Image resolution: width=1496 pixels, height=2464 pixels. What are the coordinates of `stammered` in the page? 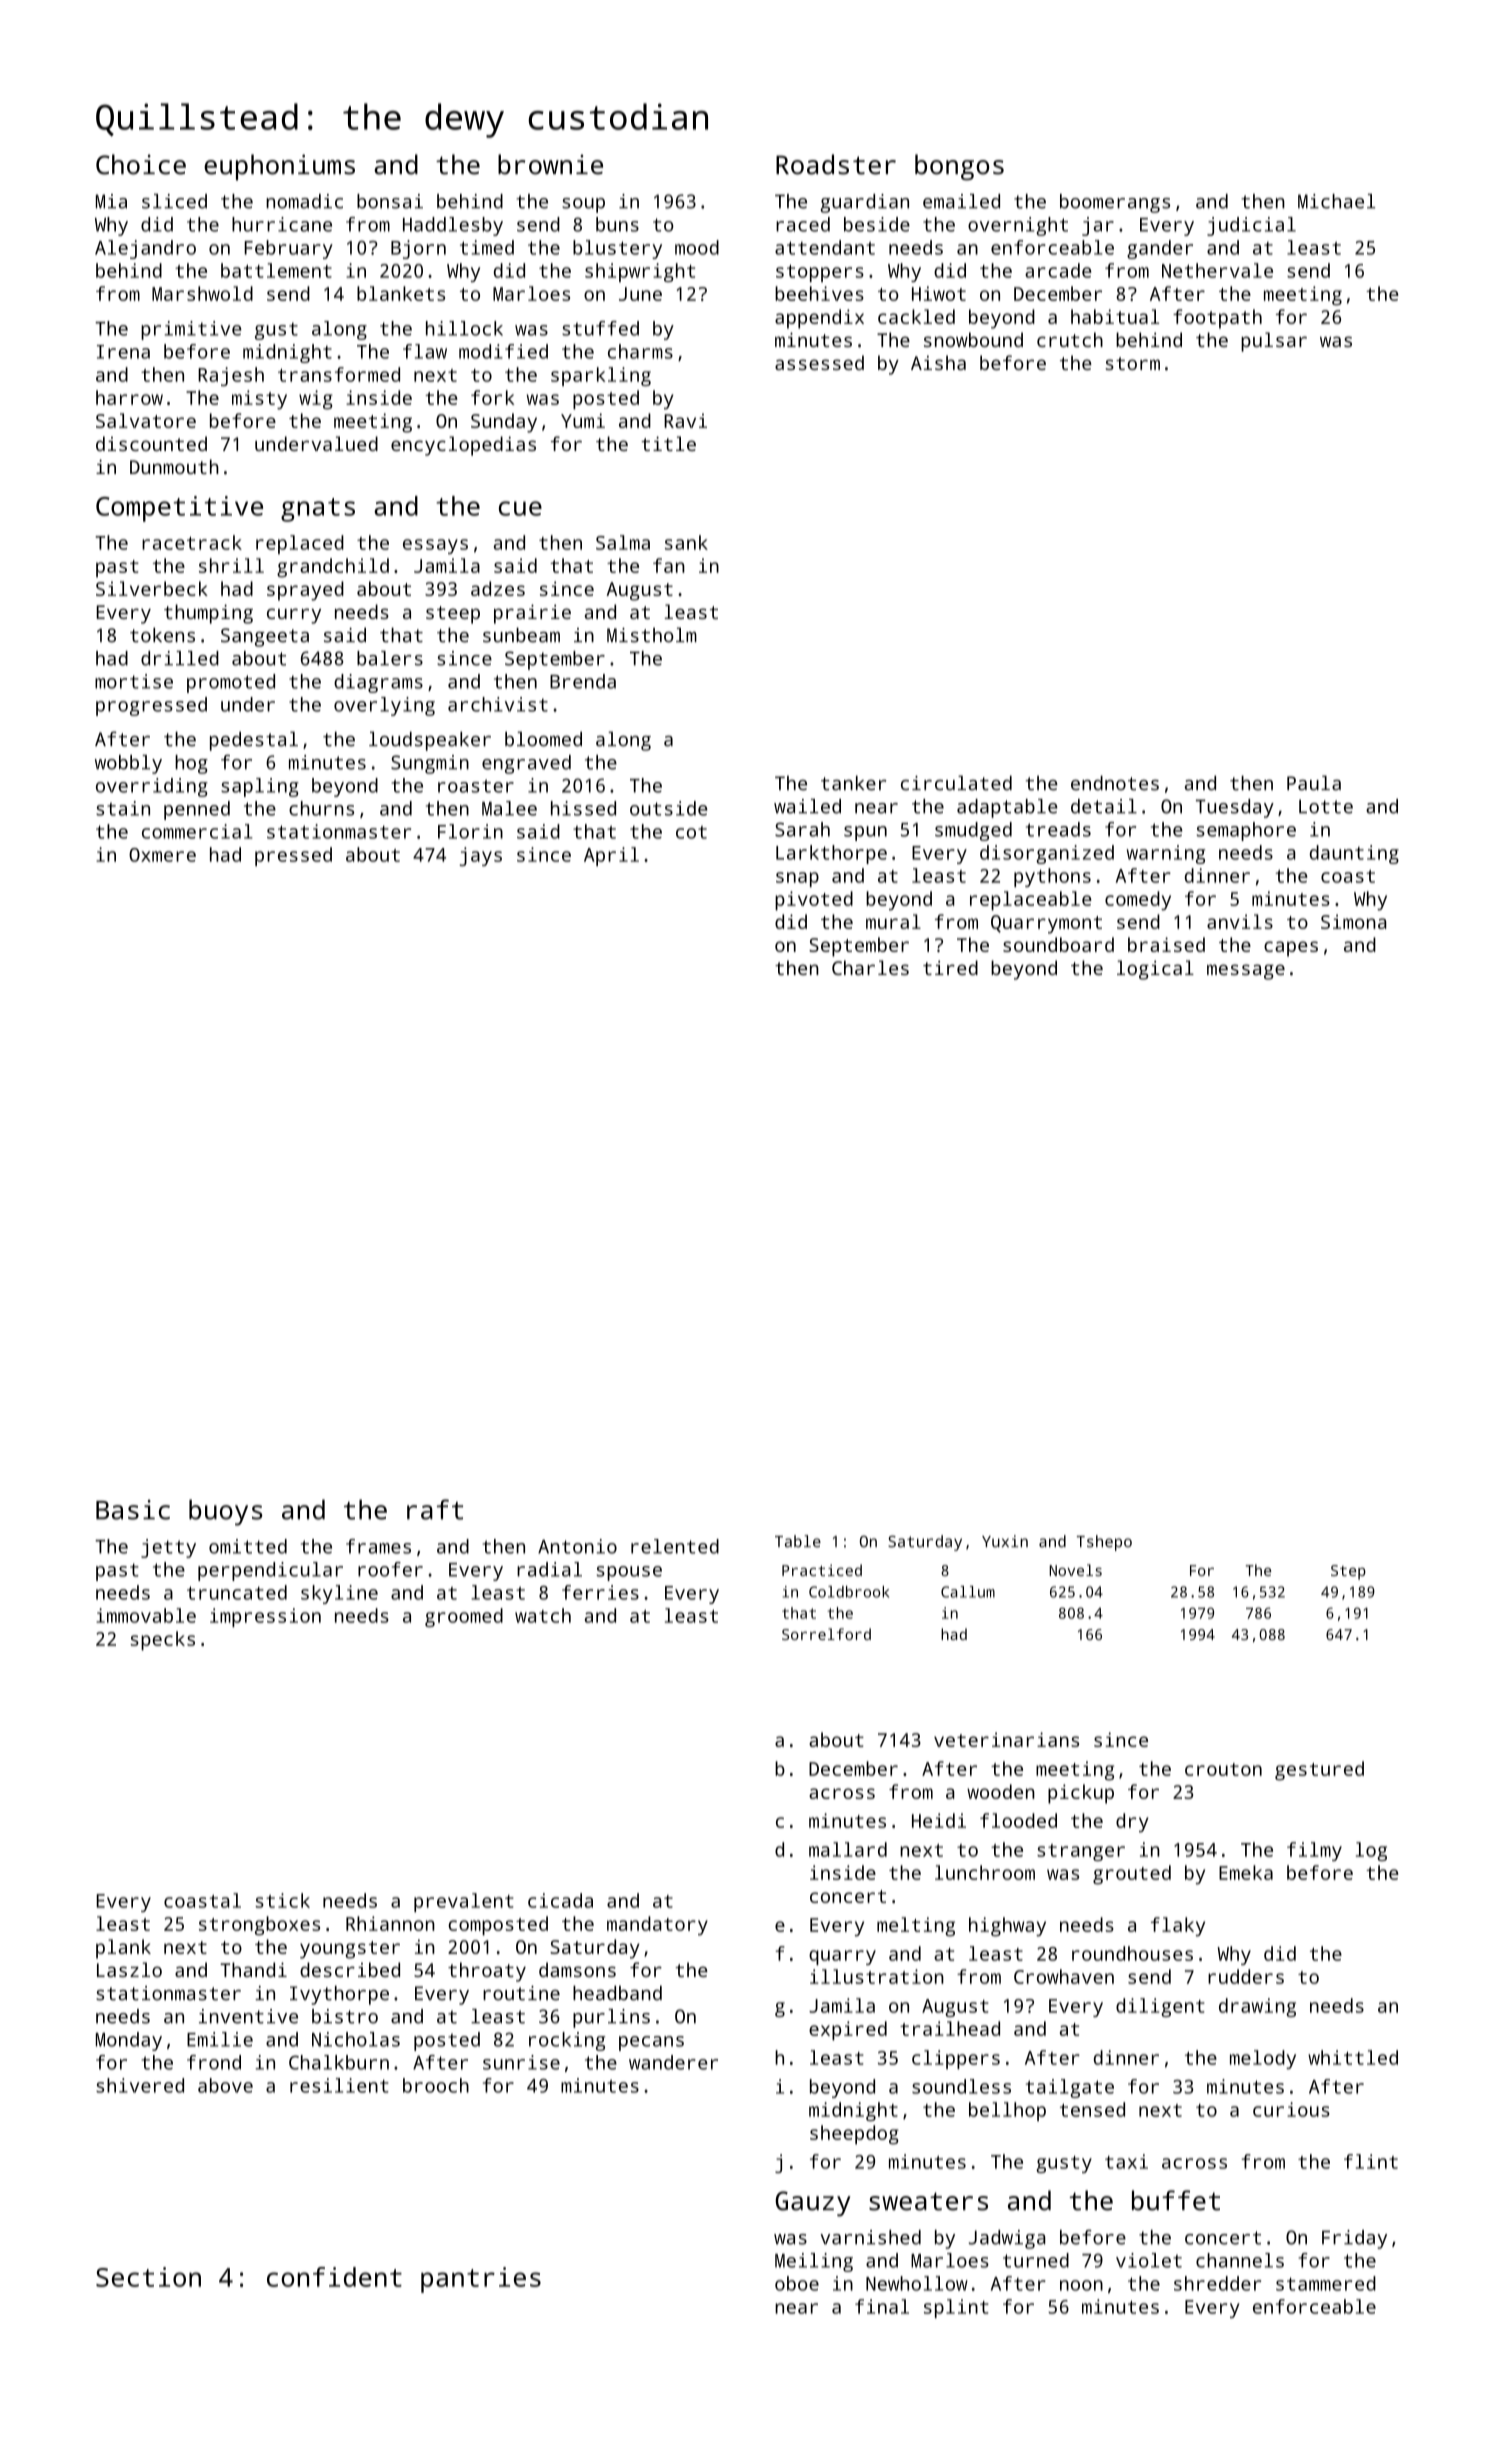 It's located at (1326, 2283).
